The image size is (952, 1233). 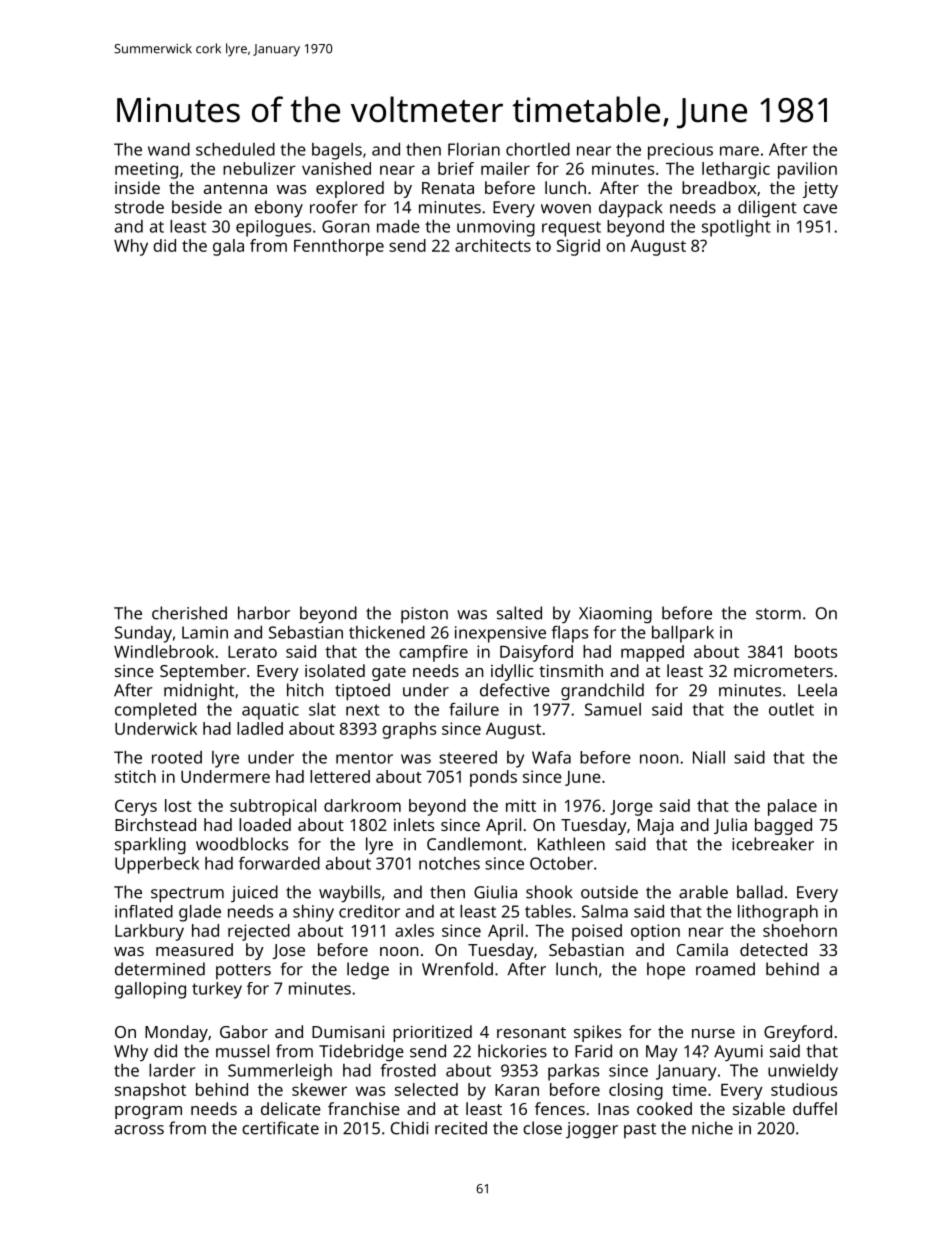 I want to click on outlet, so click(x=791, y=709).
